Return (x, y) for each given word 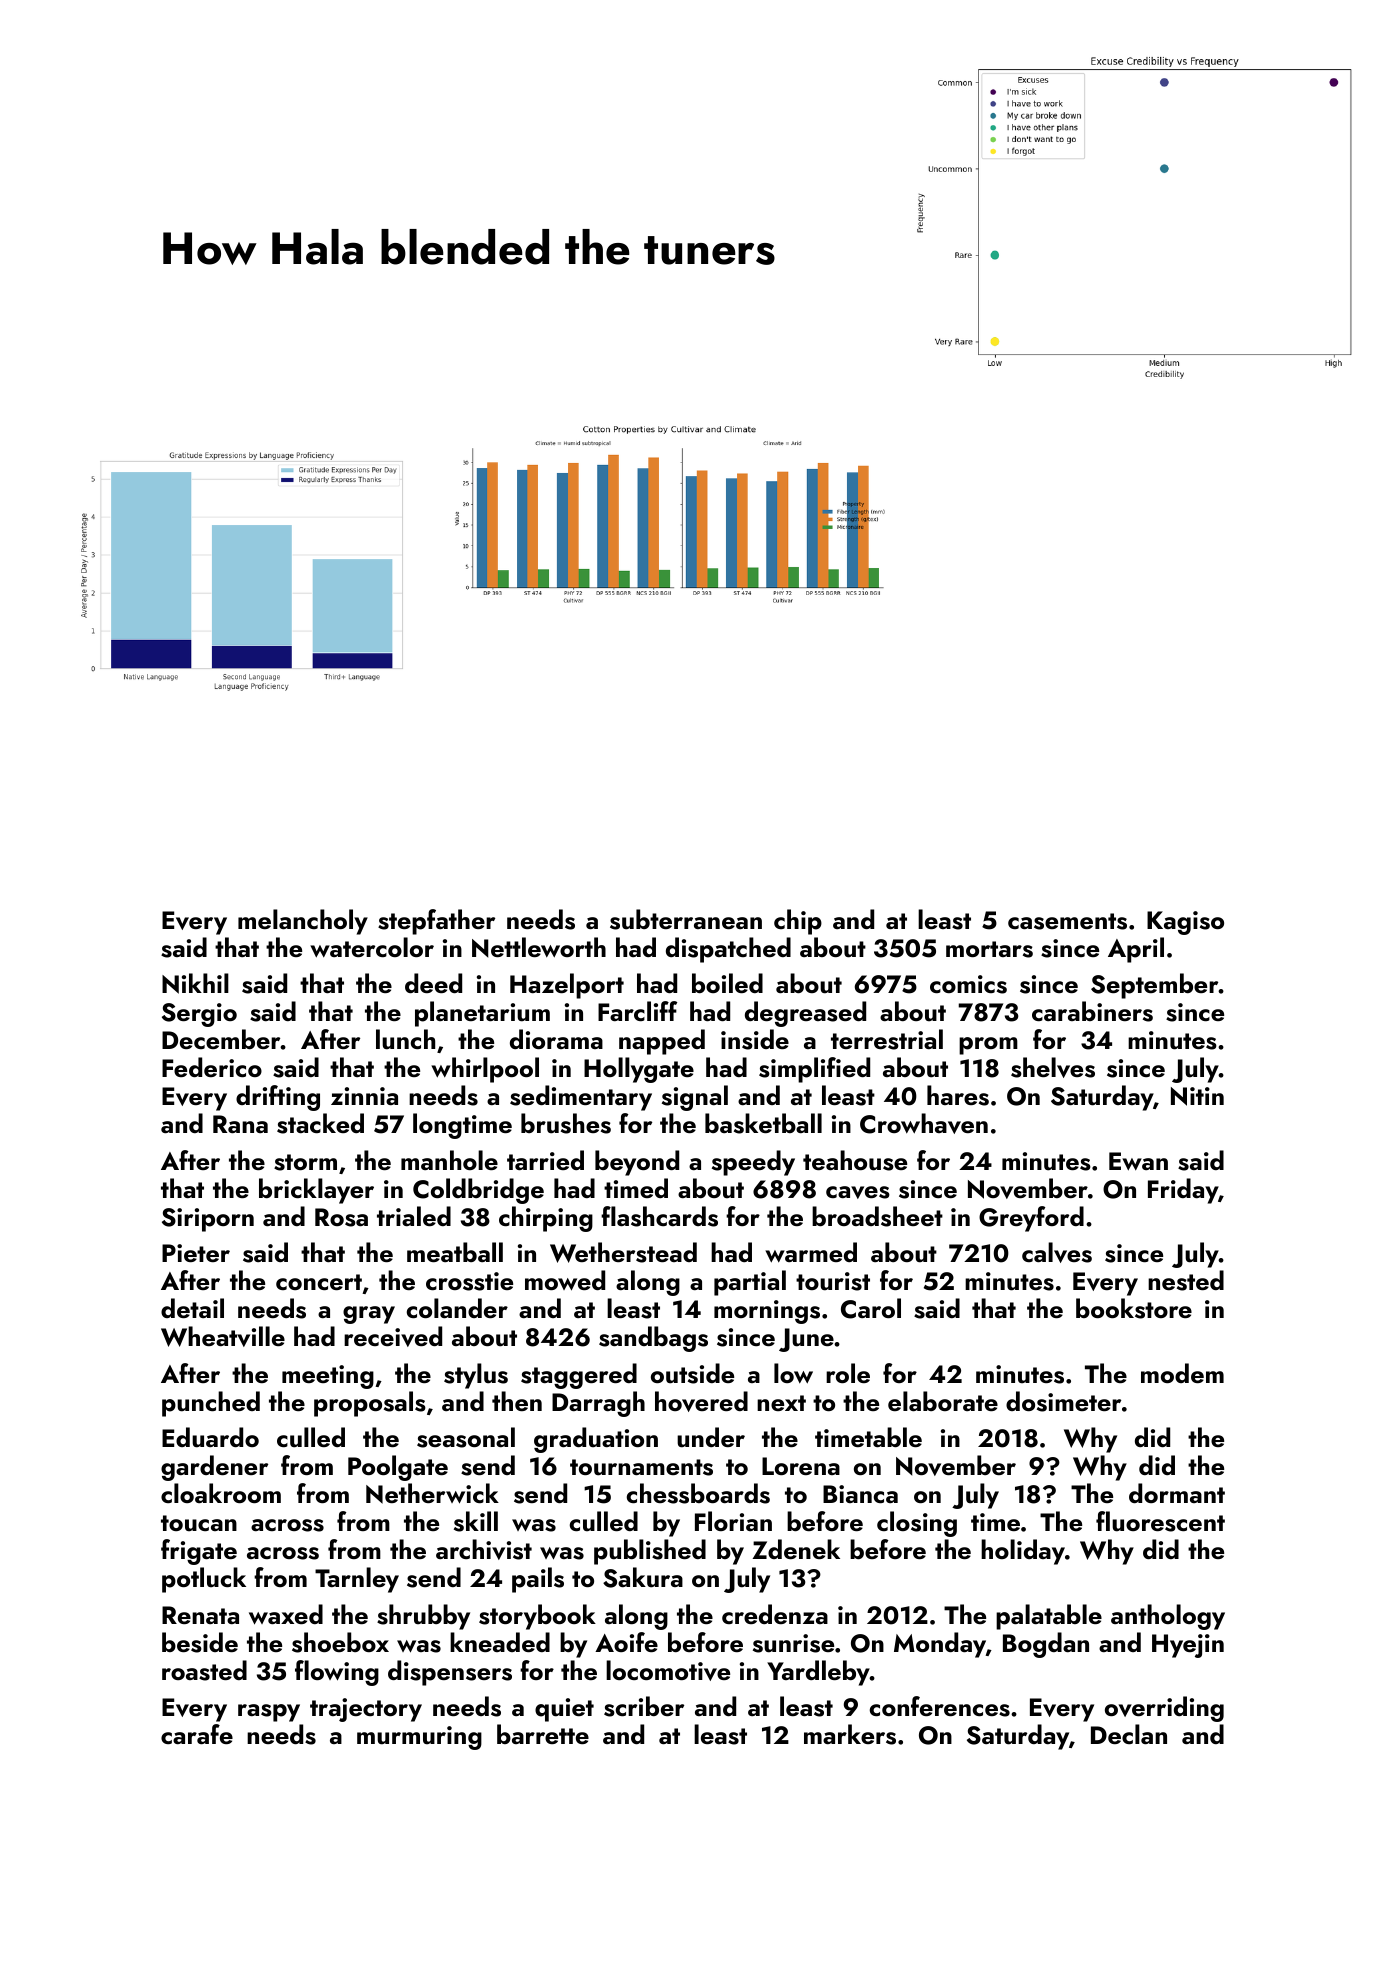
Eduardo (210, 1437)
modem (1182, 1373)
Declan (1129, 1734)
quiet (564, 1710)
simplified (814, 1070)
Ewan (1138, 1161)
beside (200, 1642)
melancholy (303, 922)
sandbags (653, 1339)
